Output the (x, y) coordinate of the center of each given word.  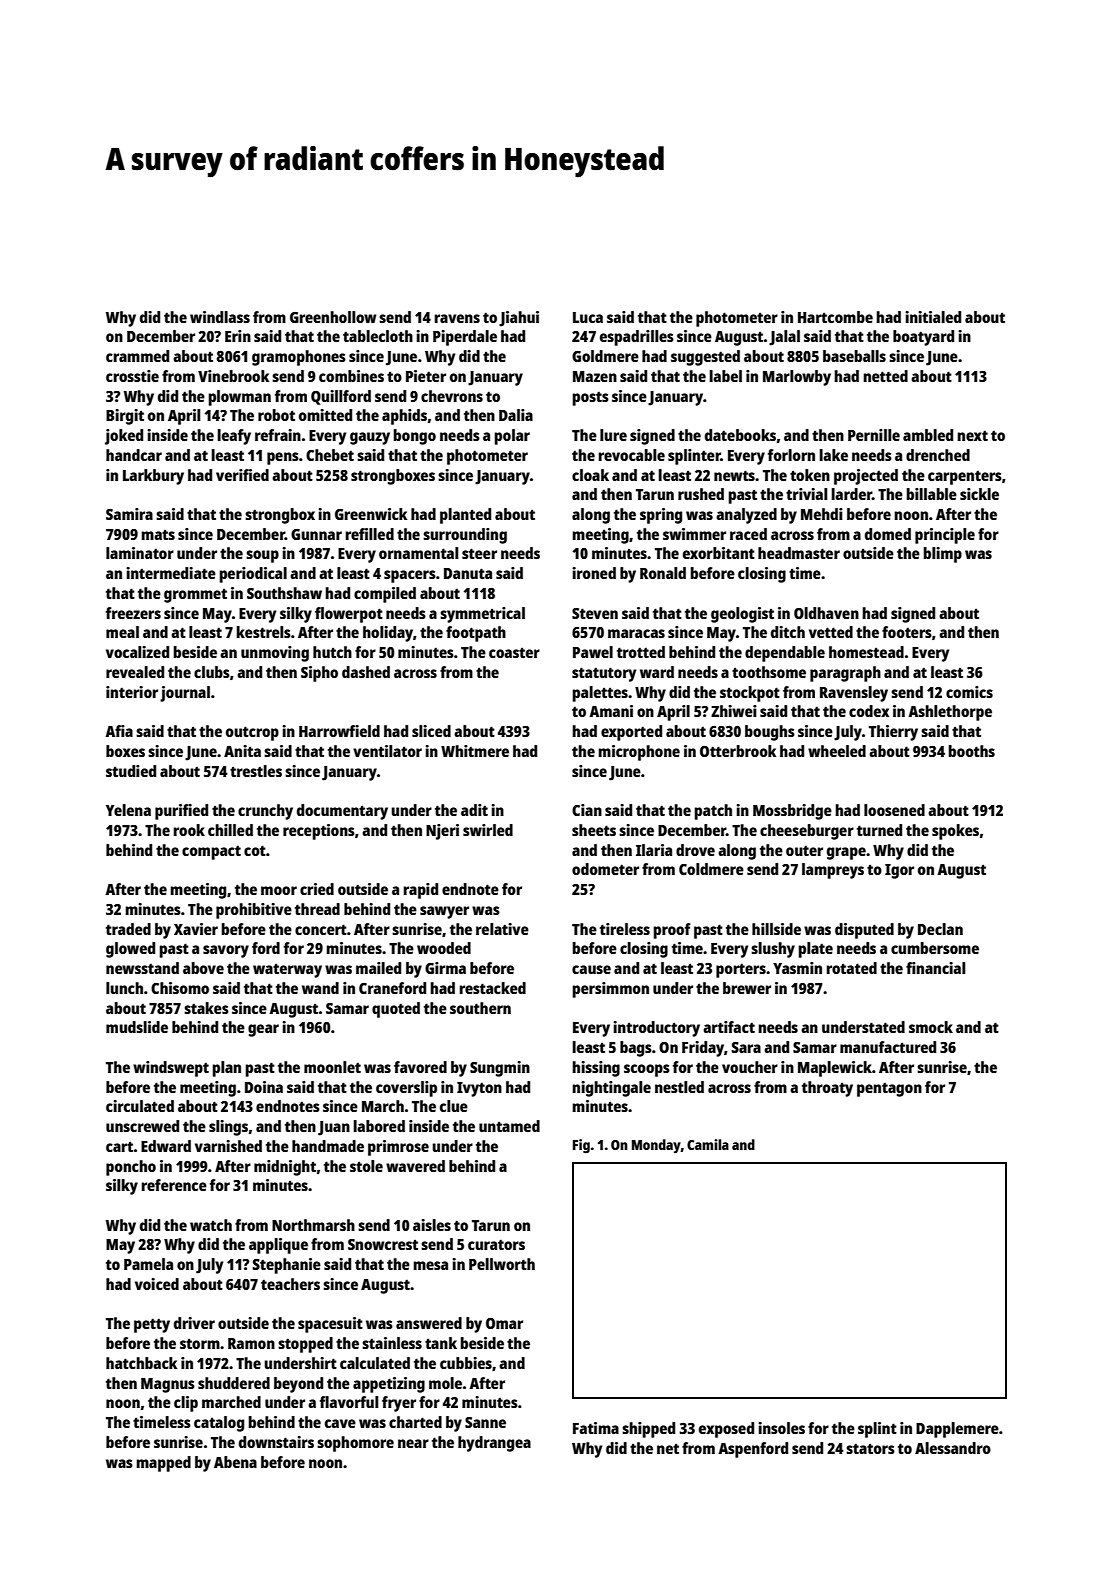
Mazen (595, 376)
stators (870, 1448)
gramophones (299, 358)
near (413, 1443)
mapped (163, 1464)
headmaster (799, 553)
